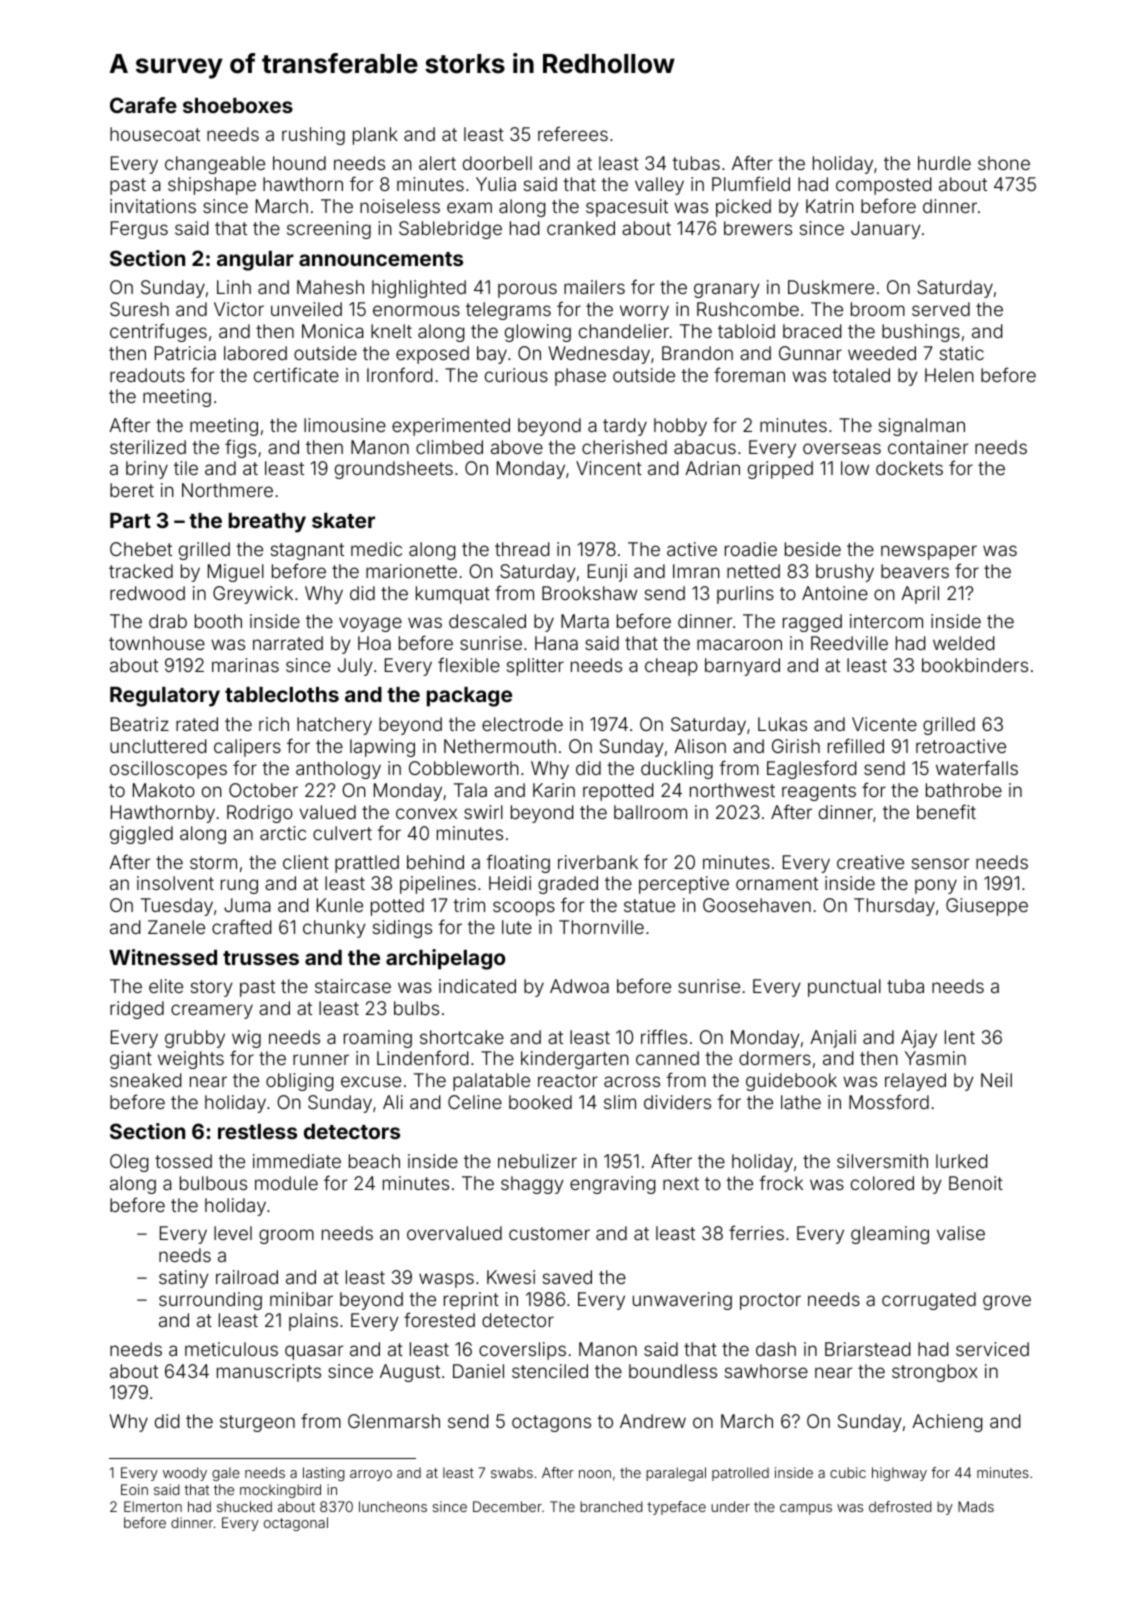  What do you see at coordinates (238, 105) in the screenshot?
I see `shoeboxes` at bounding box center [238, 105].
